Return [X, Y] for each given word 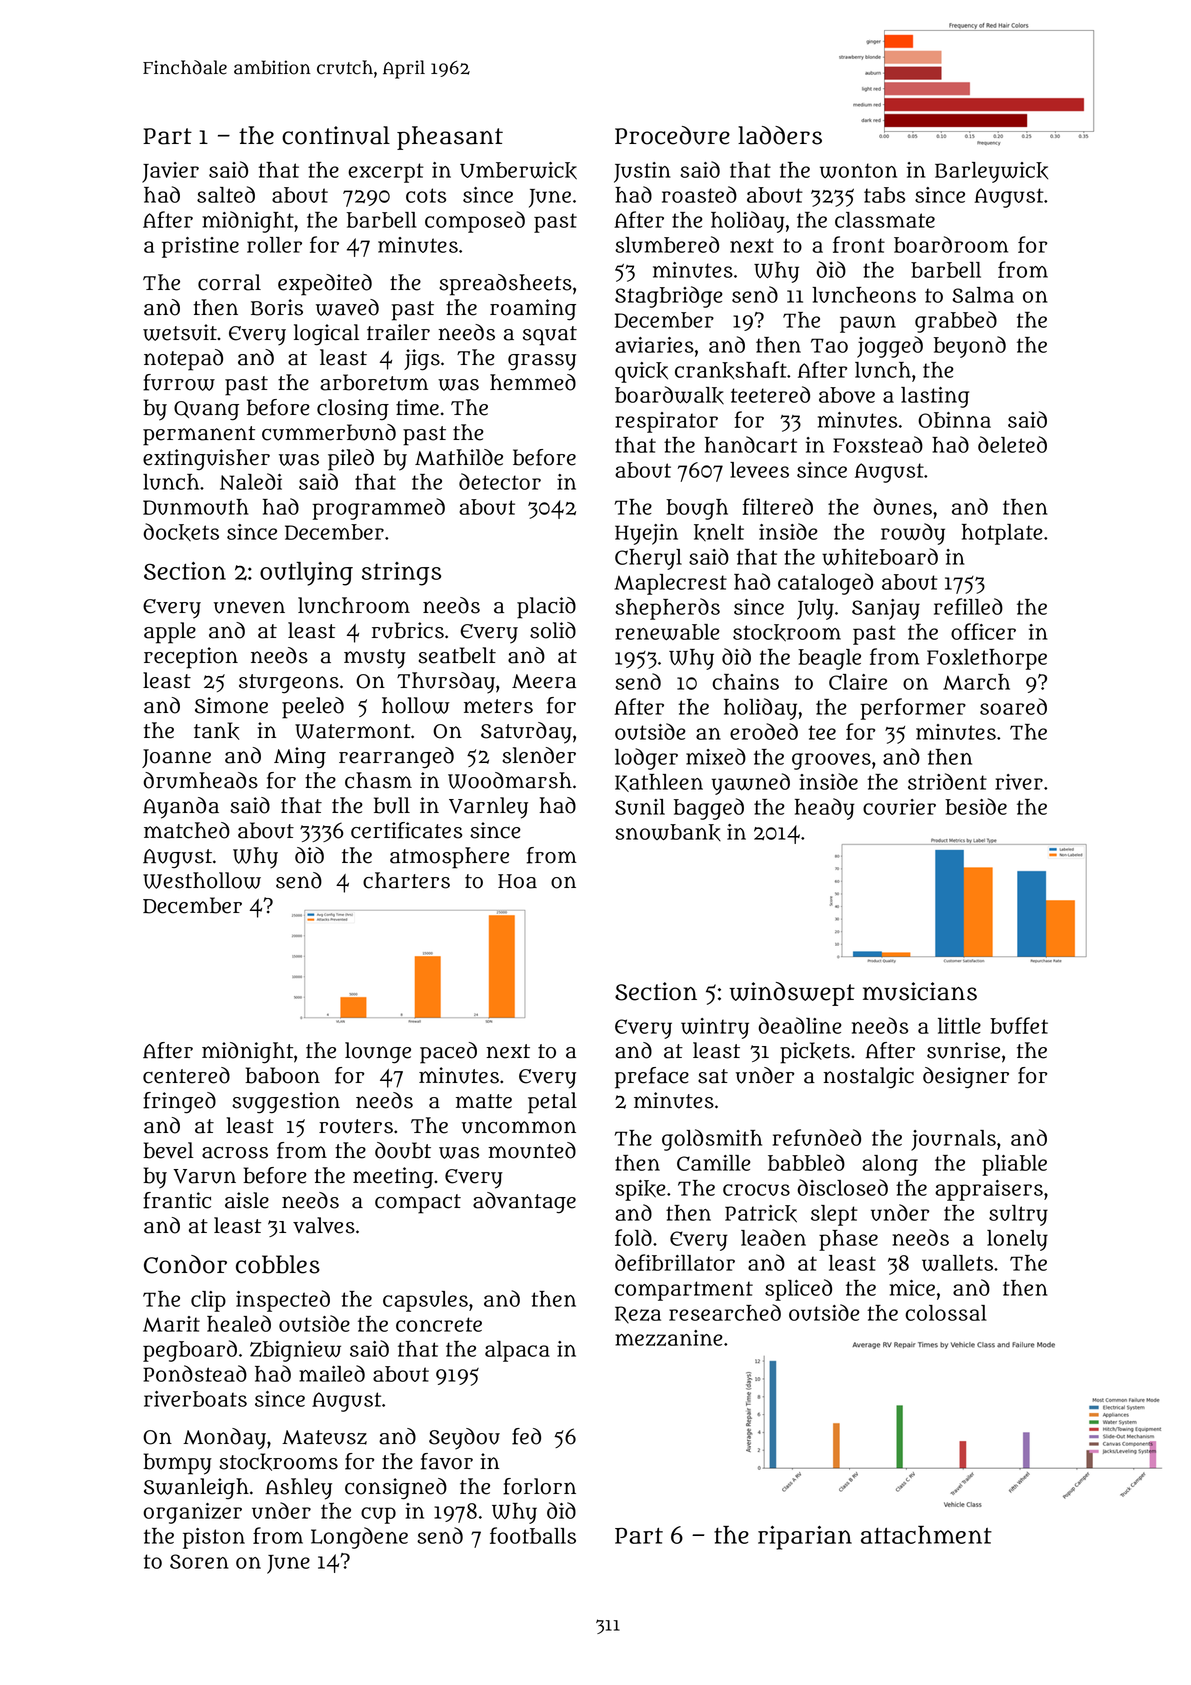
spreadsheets [505, 285]
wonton [858, 170]
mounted [532, 1150]
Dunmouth [196, 507]
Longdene [359, 1538]
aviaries [654, 345]
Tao [829, 345]
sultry [1018, 1215]
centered [186, 1075]
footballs [533, 1535]
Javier [170, 172]
